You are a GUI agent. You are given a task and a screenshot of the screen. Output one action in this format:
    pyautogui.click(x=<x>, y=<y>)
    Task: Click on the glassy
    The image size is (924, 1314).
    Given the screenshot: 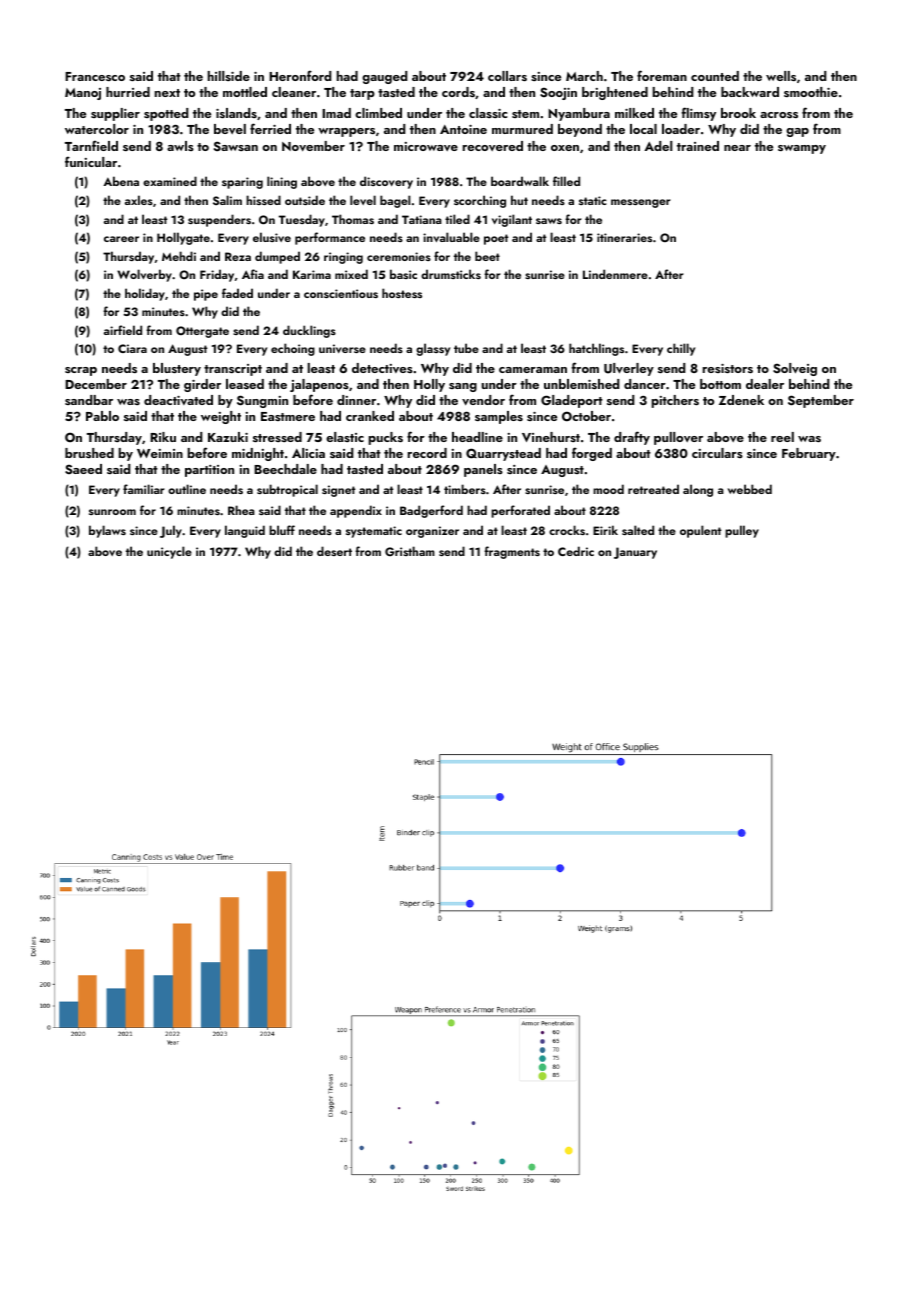 What is the action you would take?
    pyautogui.click(x=433, y=349)
